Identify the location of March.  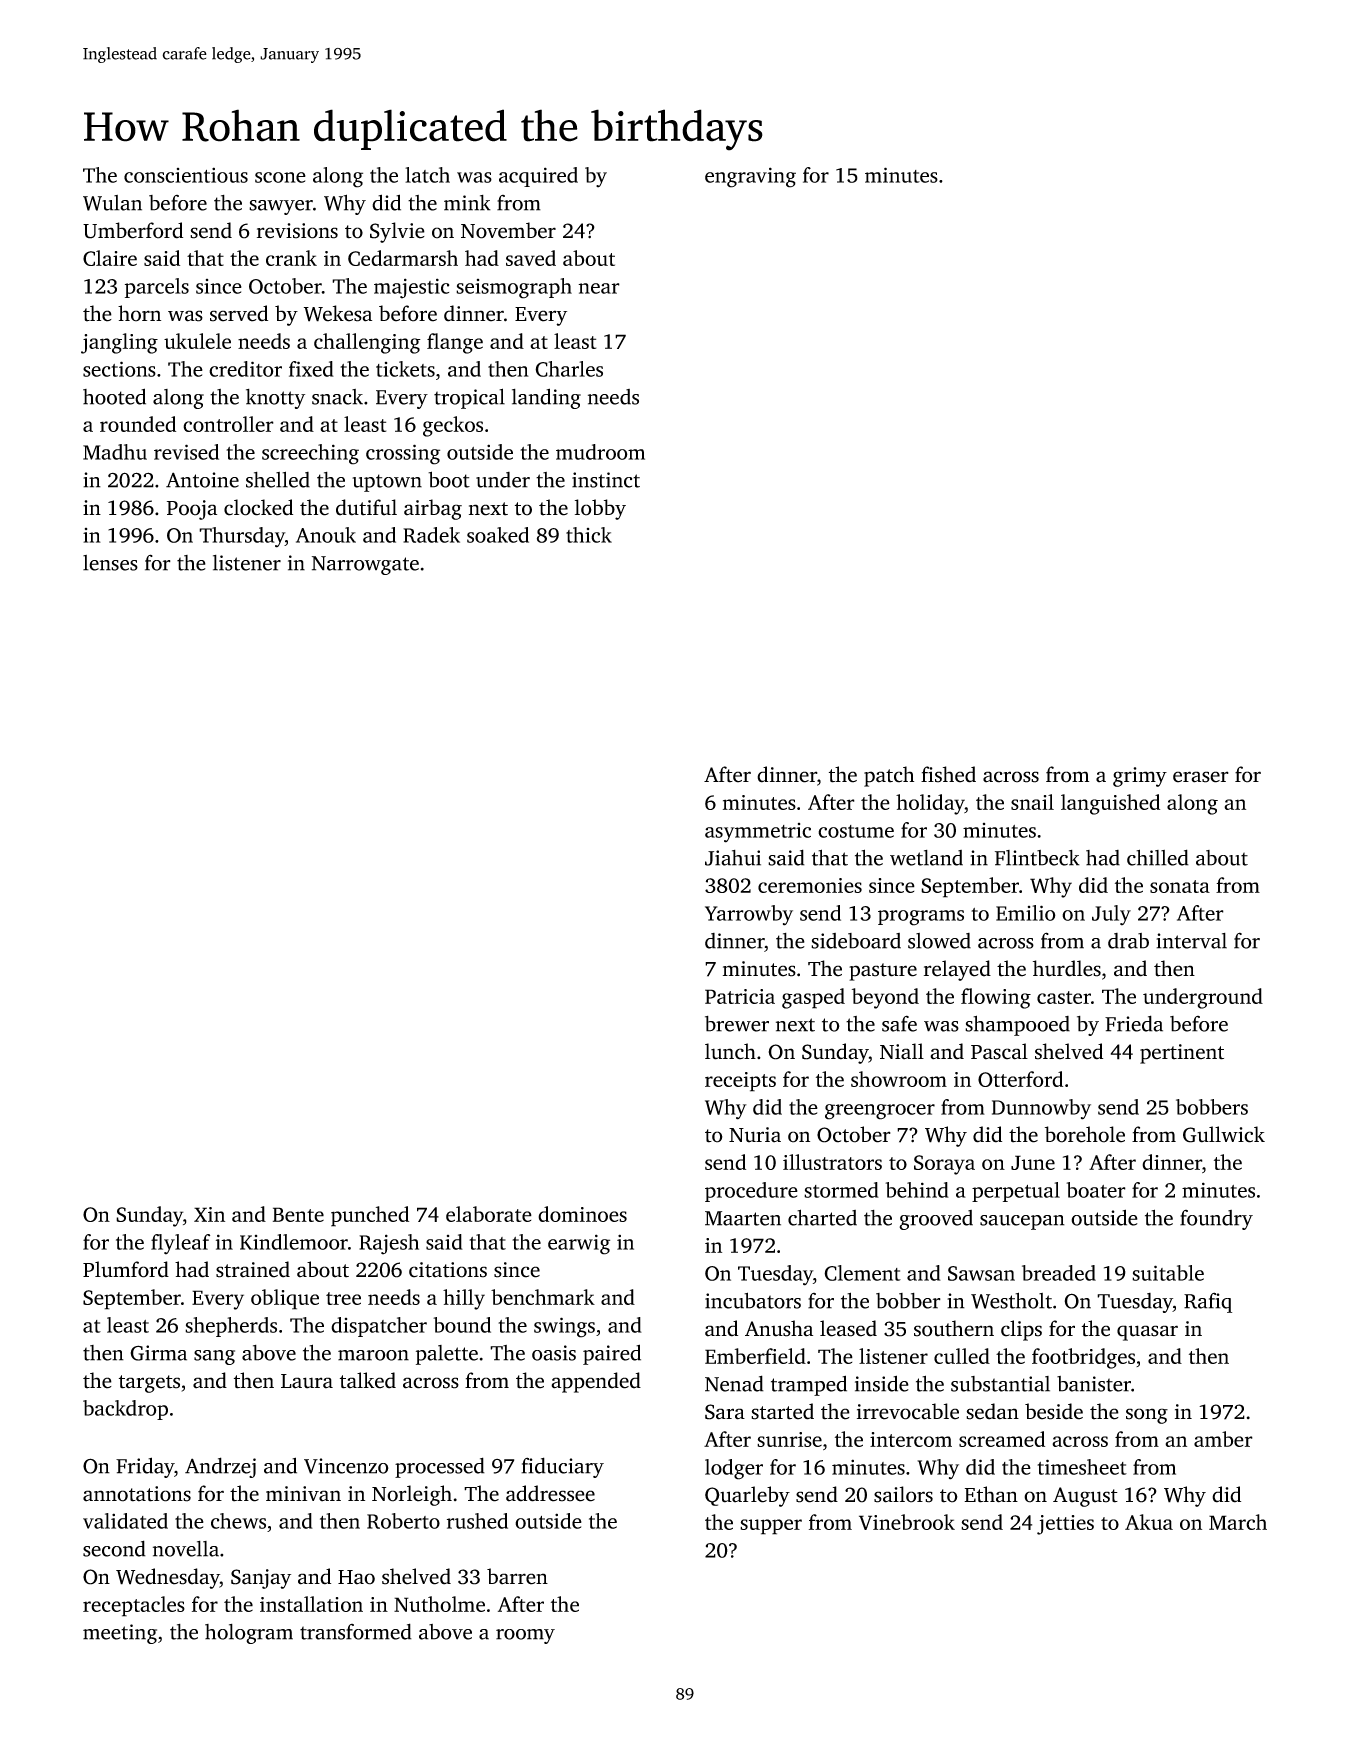
(1238, 1522).
